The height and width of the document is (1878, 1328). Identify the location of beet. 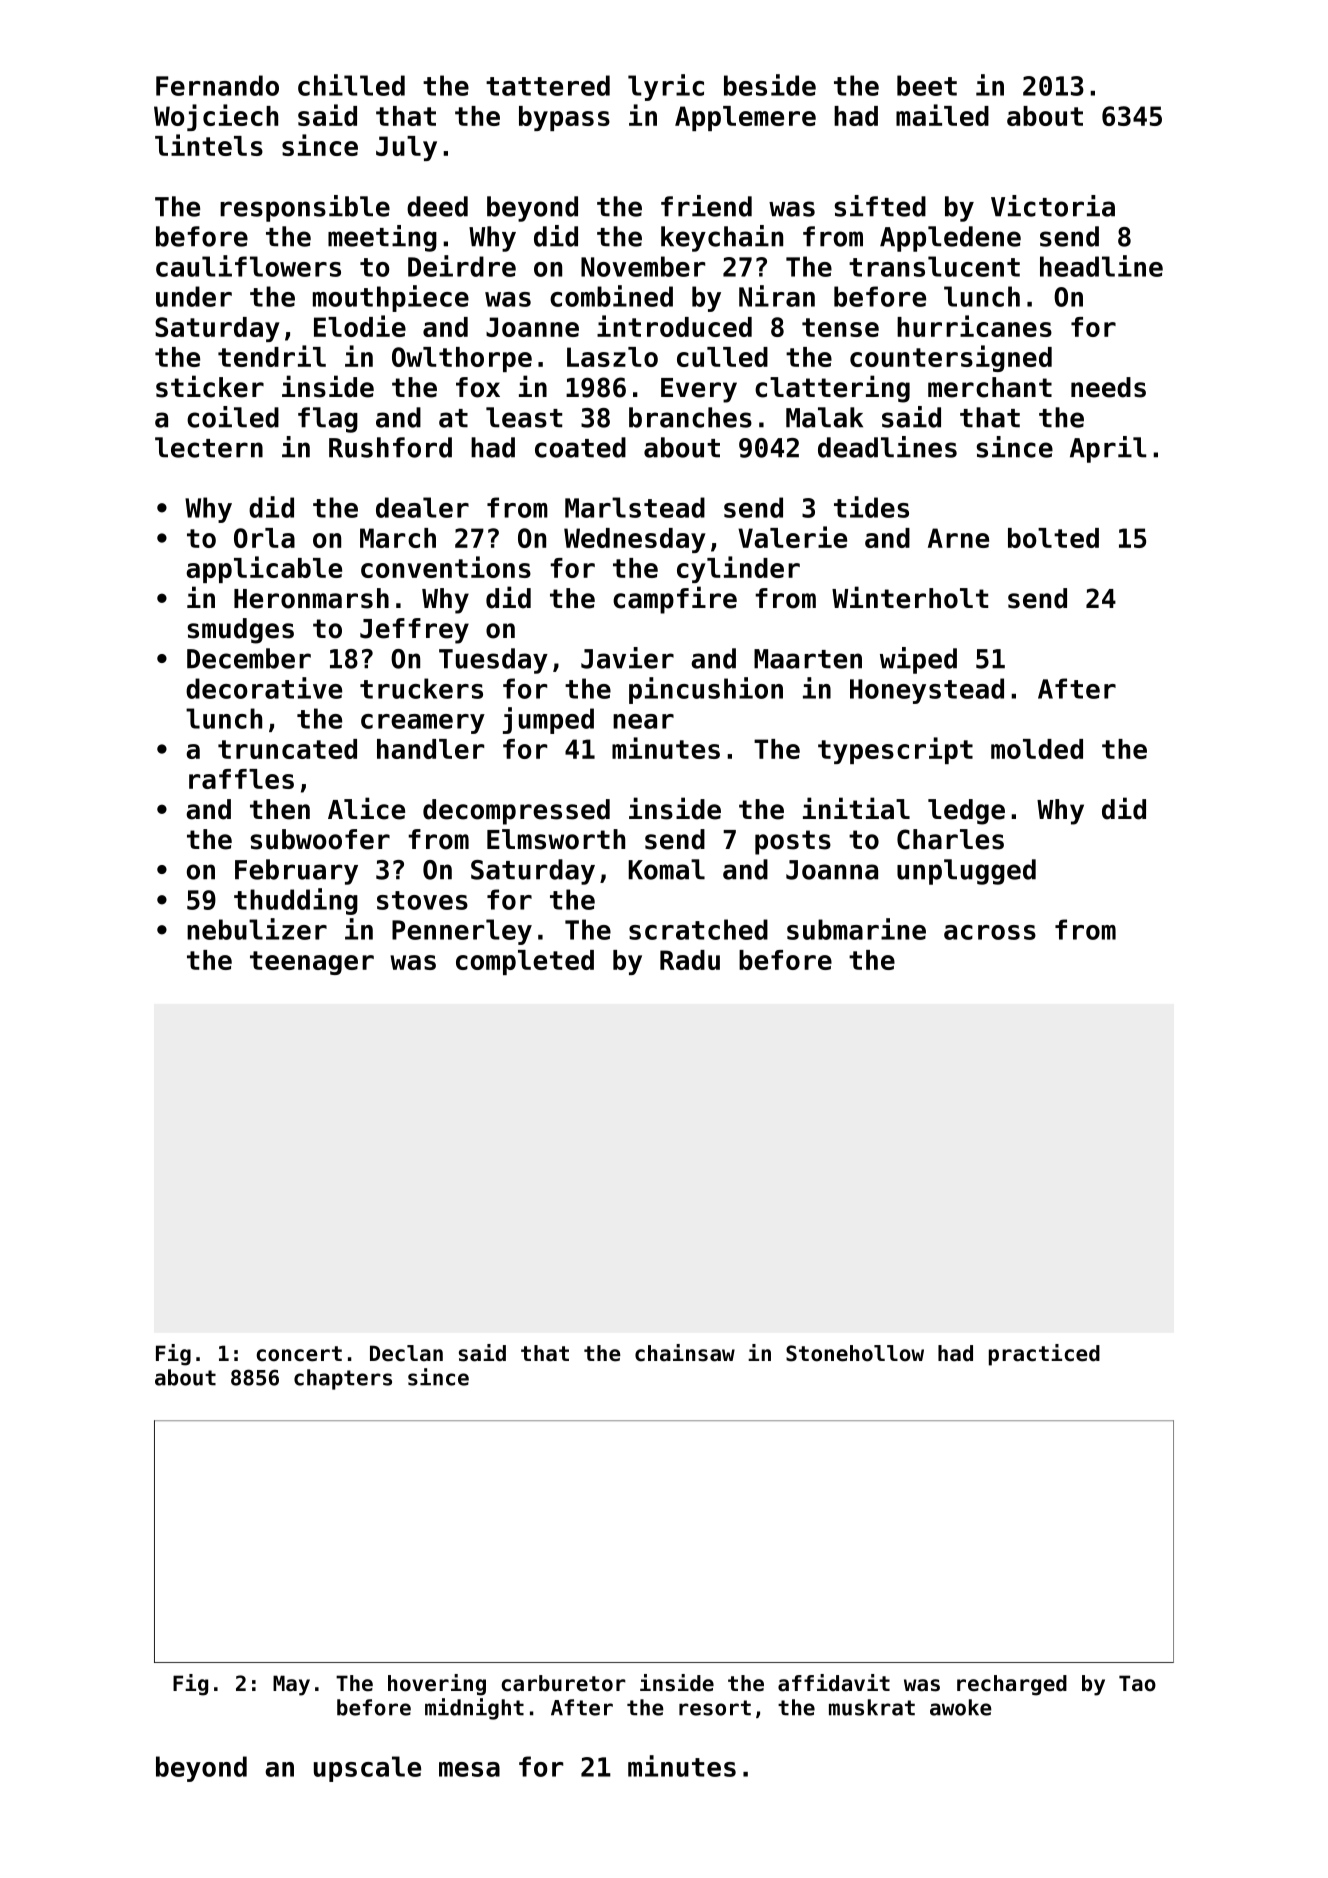
(927, 85).
